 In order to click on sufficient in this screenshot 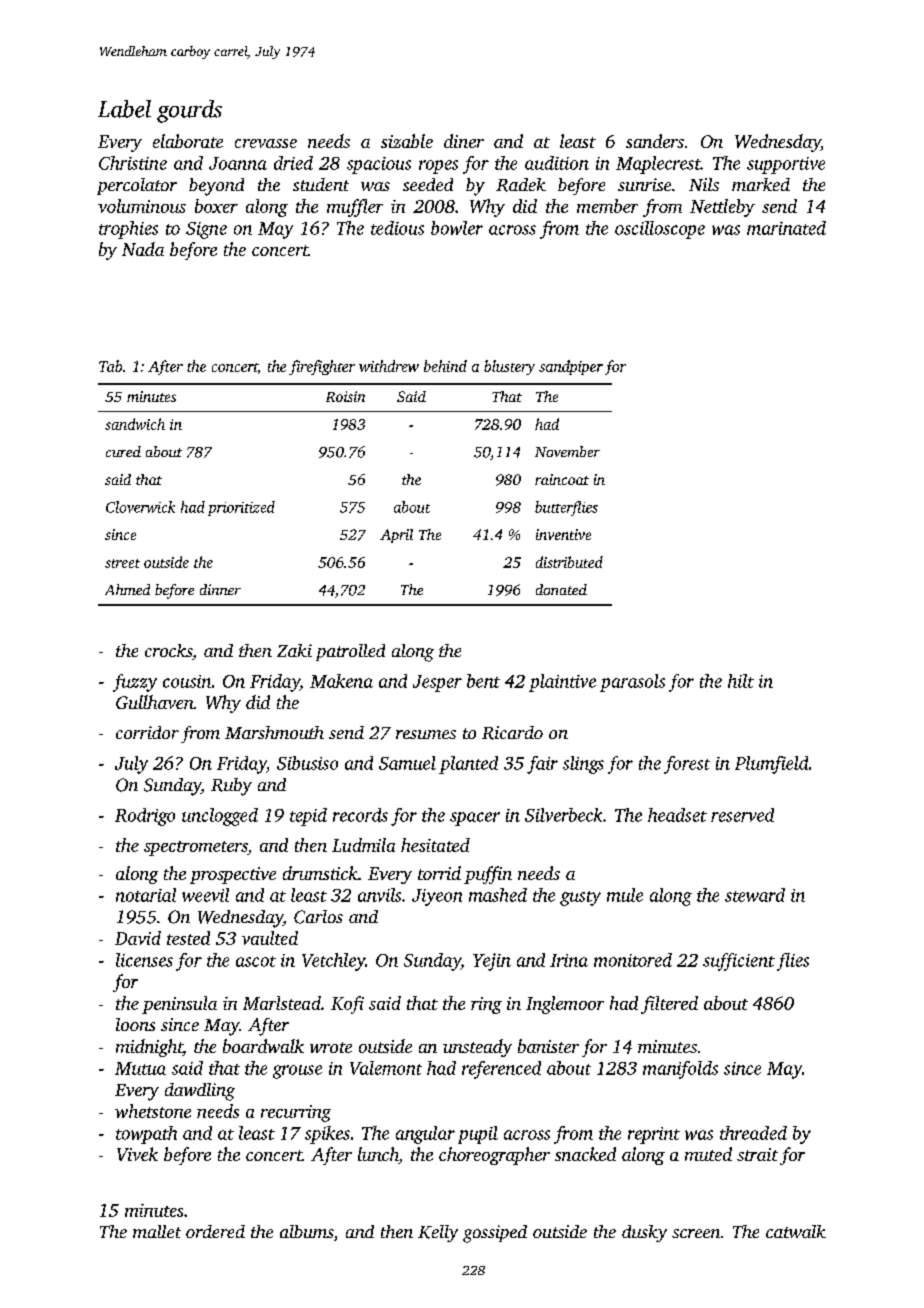, I will do `click(739, 962)`.
